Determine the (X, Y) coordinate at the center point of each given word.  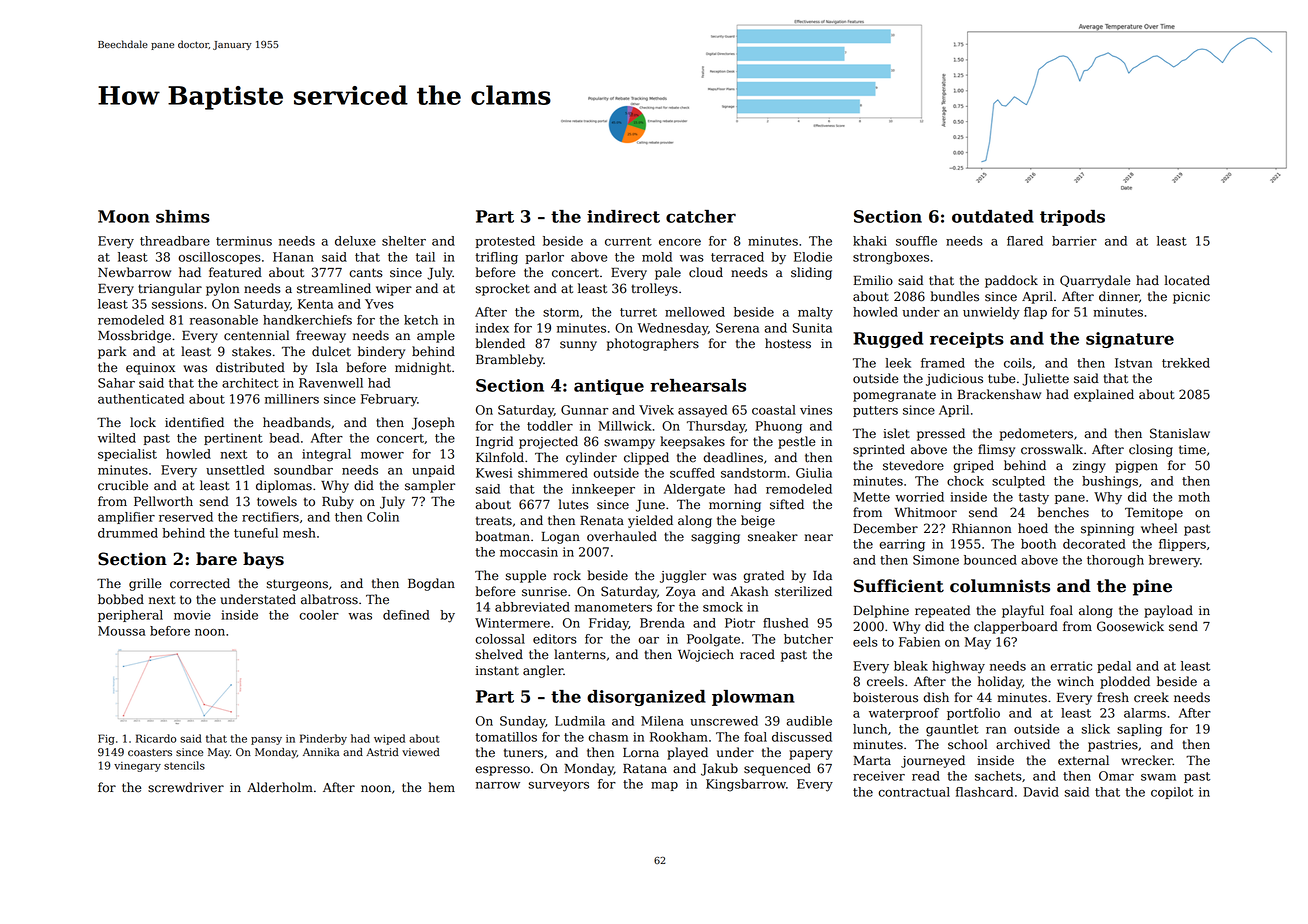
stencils (184, 765)
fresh (1113, 697)
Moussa (122, 631)
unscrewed (724, 721)
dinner (1119, 296)
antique (609, 387)
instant (497, 671)
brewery (1174, 561)
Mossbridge (134, 336)
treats (494, 521)
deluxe (355, 241)
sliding (811, 273)
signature (1130, 340)
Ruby (338, 502)
